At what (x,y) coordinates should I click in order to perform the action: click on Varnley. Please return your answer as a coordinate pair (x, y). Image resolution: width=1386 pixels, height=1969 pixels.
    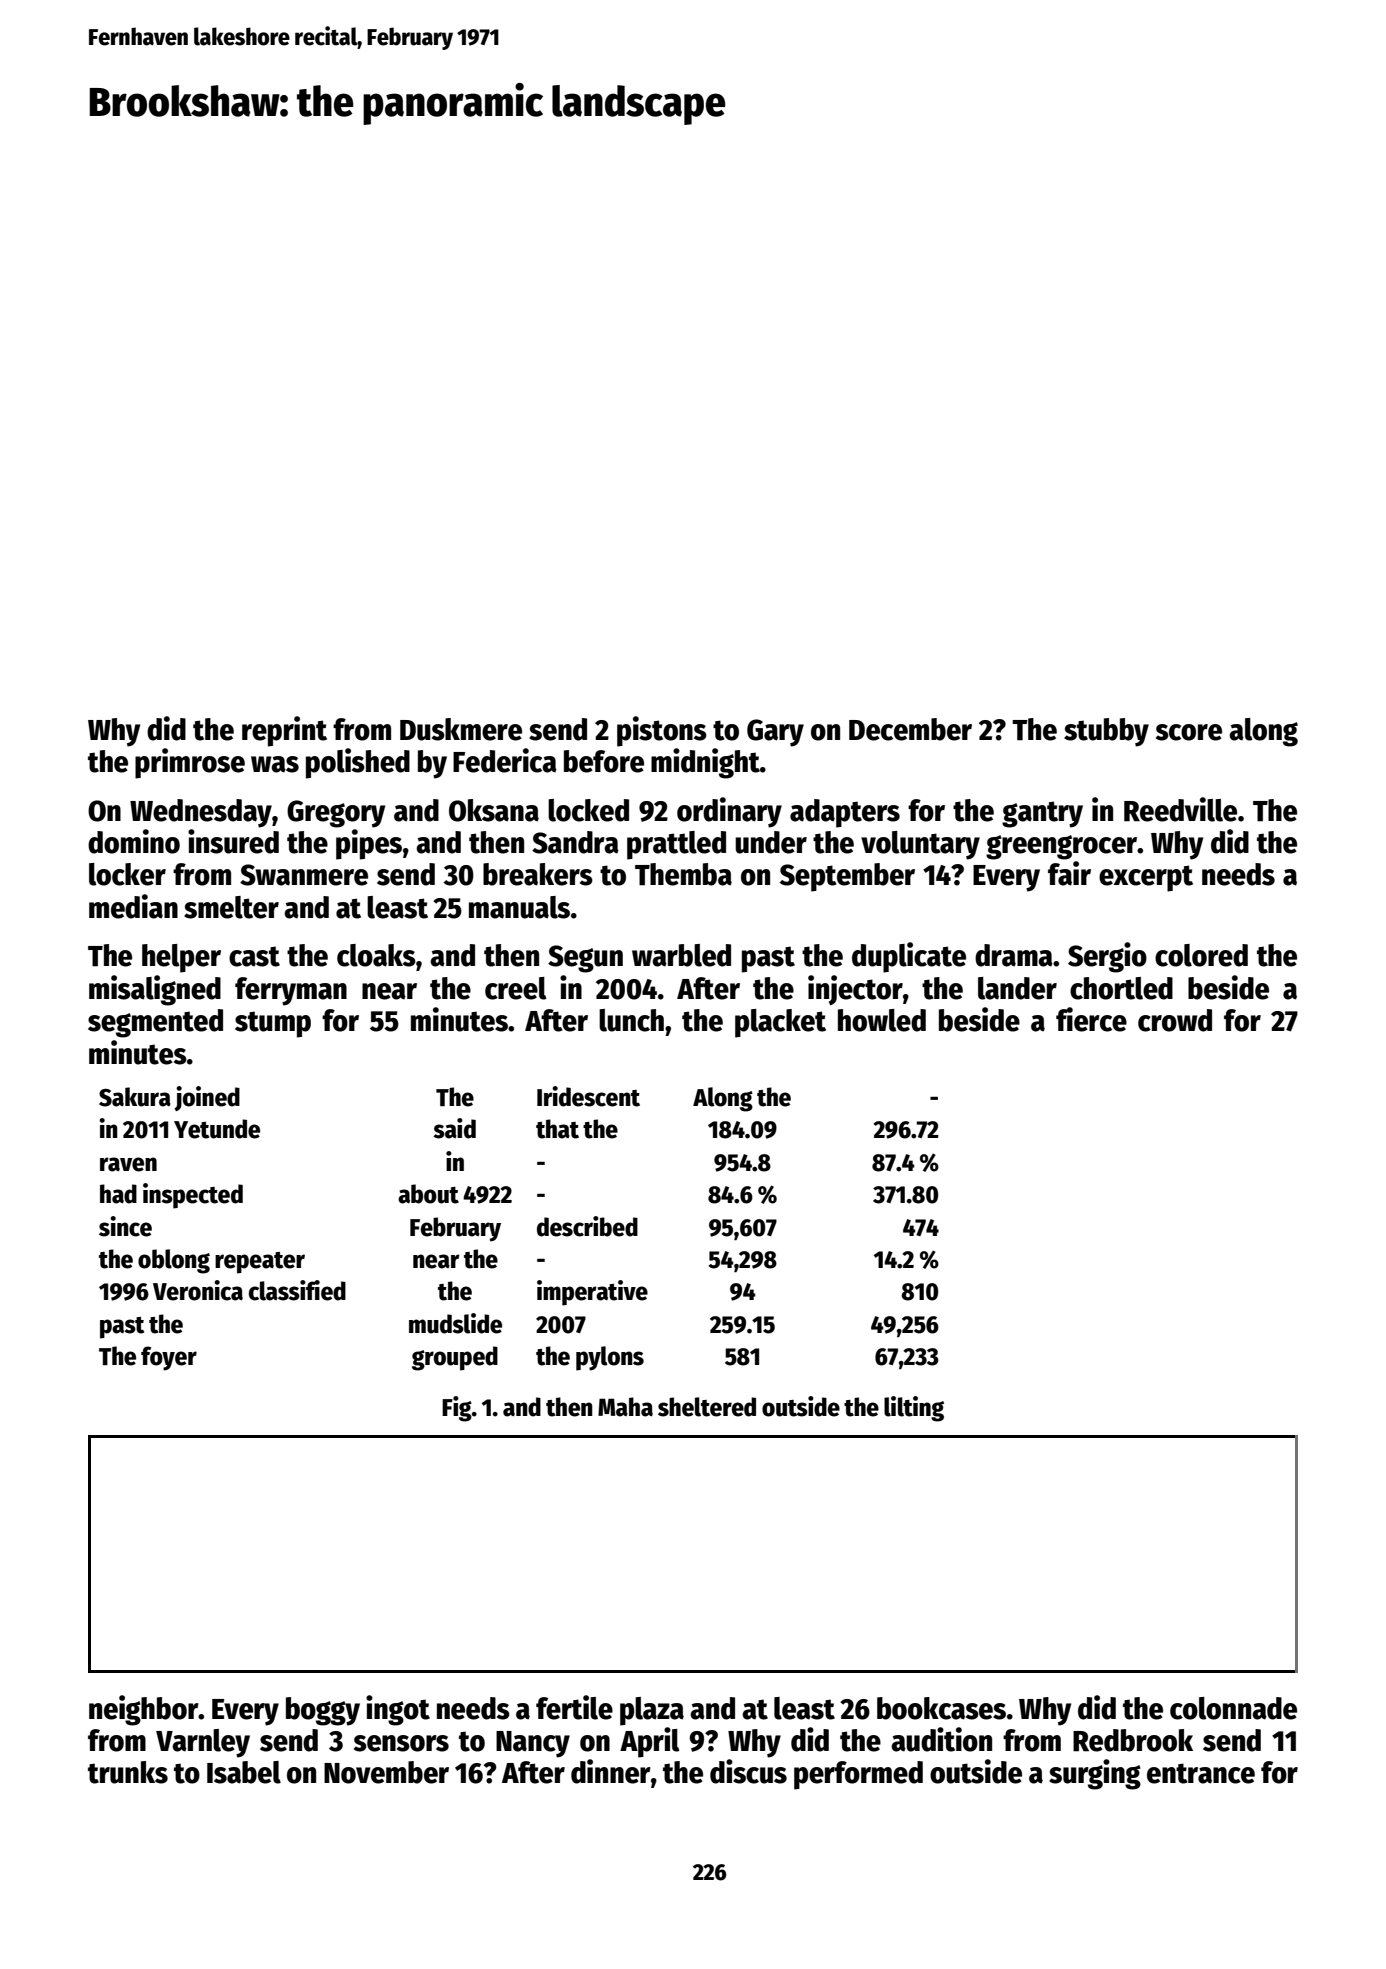
    Looking at the image, I should click on (203, 1743).
